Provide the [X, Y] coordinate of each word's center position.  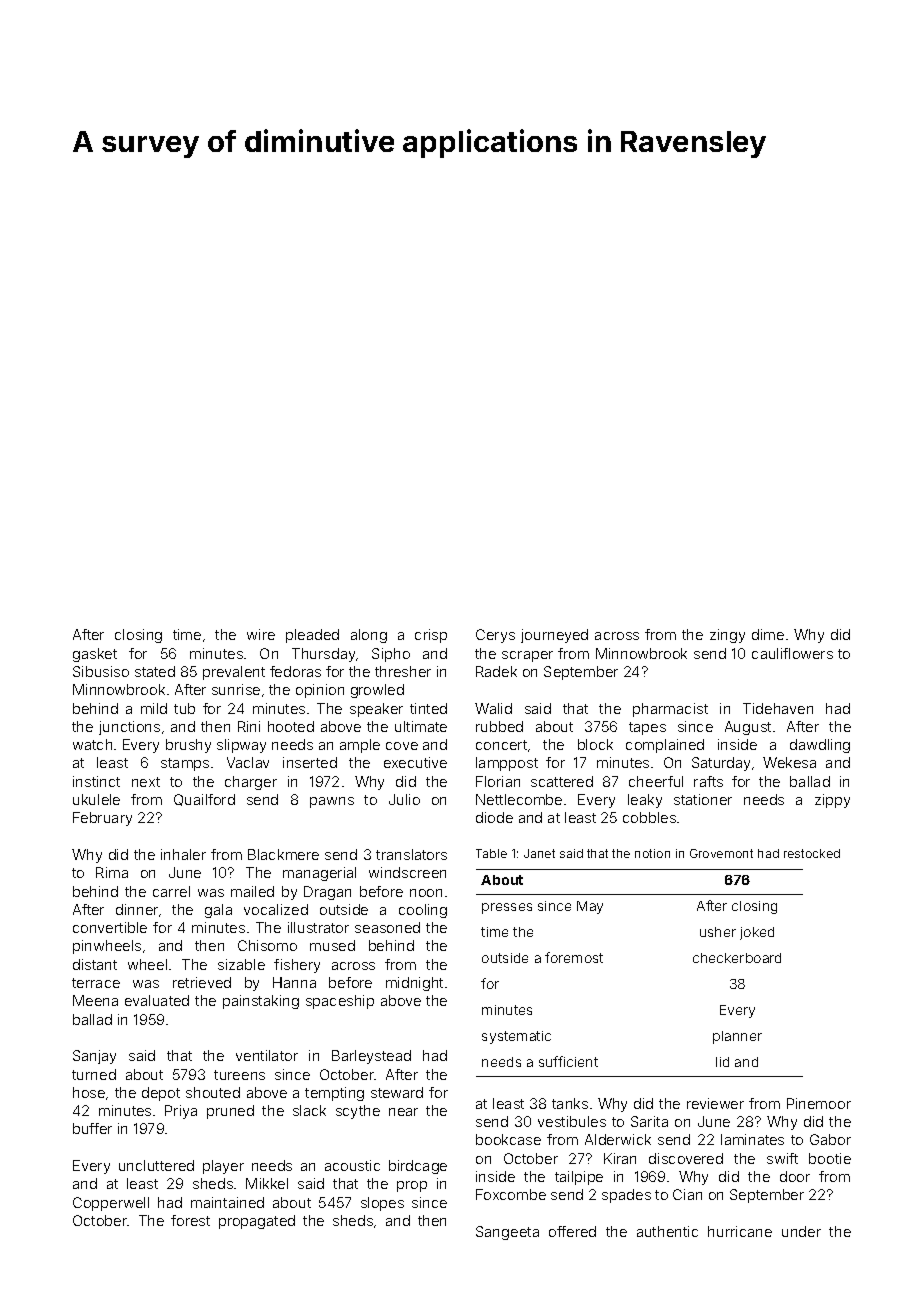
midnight [414, 984]
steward [397, 1092]
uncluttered [156, 1165]
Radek [496, 671]
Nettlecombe [519, 799]
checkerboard [737, 958]
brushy [188, 746]
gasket [95, 655]
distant [95, 964]
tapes [647, 728]
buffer [92, 1128]
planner [737, 1037]
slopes [382, 1204]
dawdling [820, 746]
